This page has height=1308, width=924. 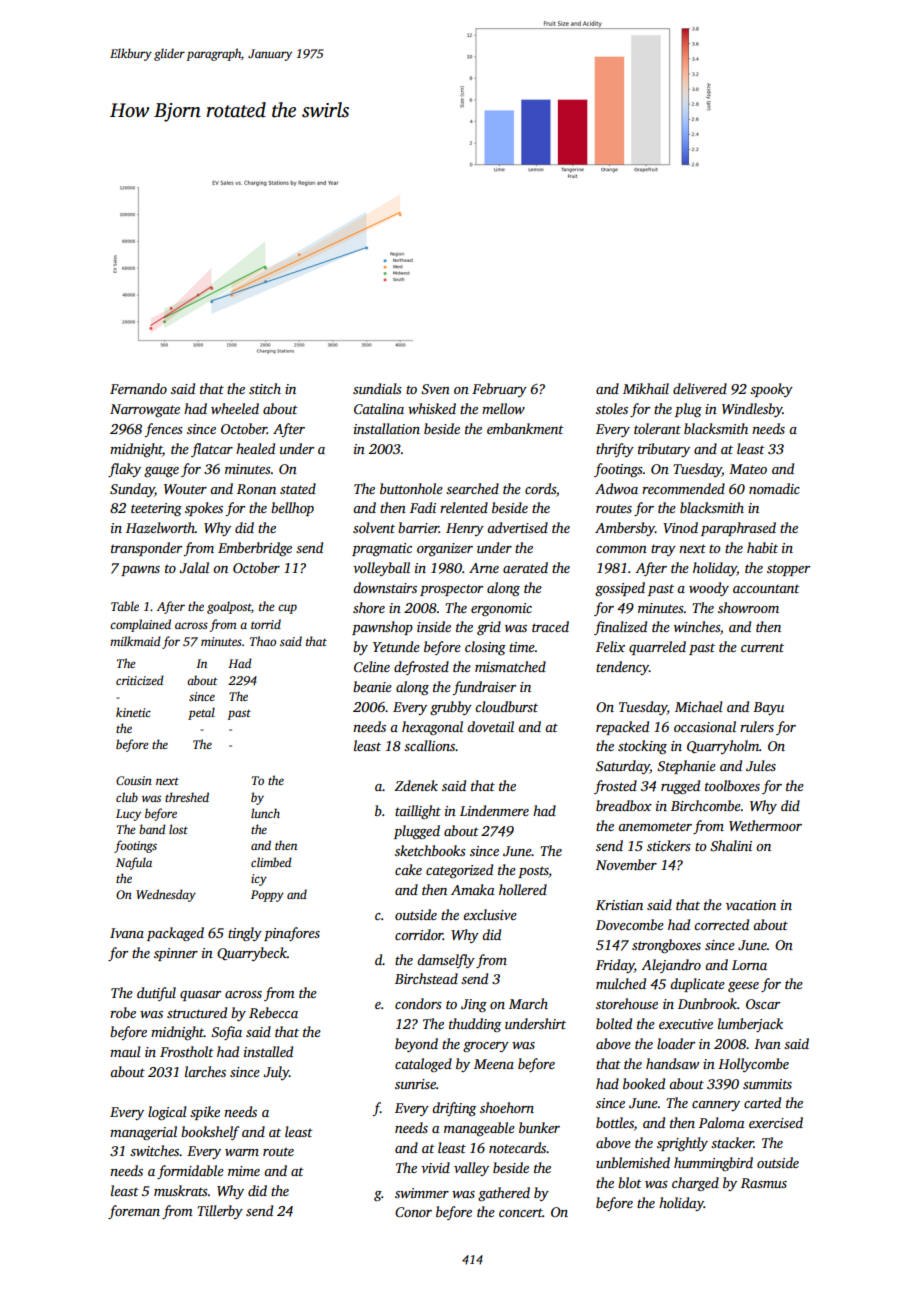 I want to click on Bayu, so click(x=768, y=708).
